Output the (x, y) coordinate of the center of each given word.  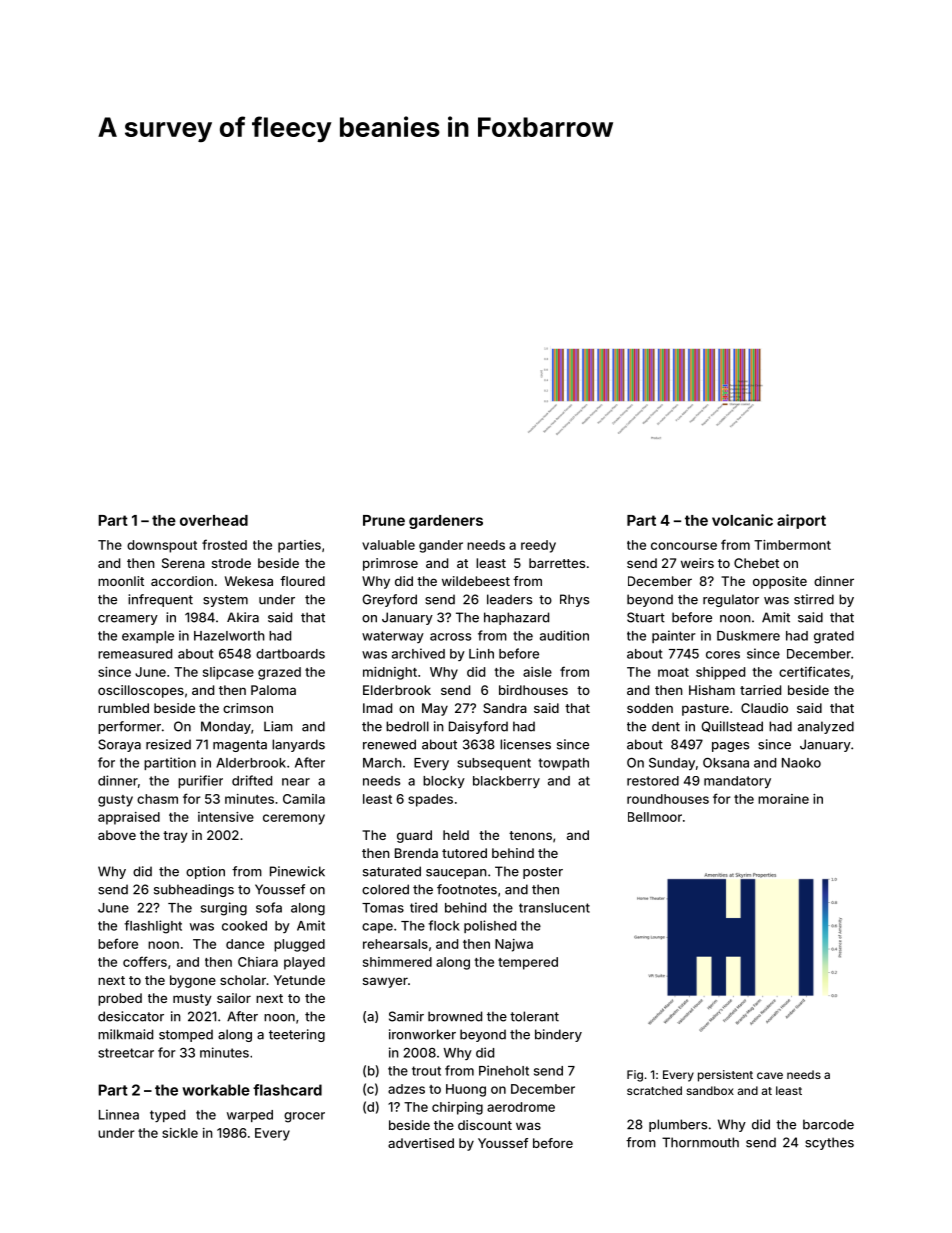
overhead (214, 520)
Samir (406, 1016)
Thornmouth (700, 1142)
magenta (240, 746)
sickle (180, 1133)
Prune (384, 520)
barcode (828, 1124)
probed (120, 999)
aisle (537, 672)
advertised (421, 1143)
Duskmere (748, 636)
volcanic (742, 520)
